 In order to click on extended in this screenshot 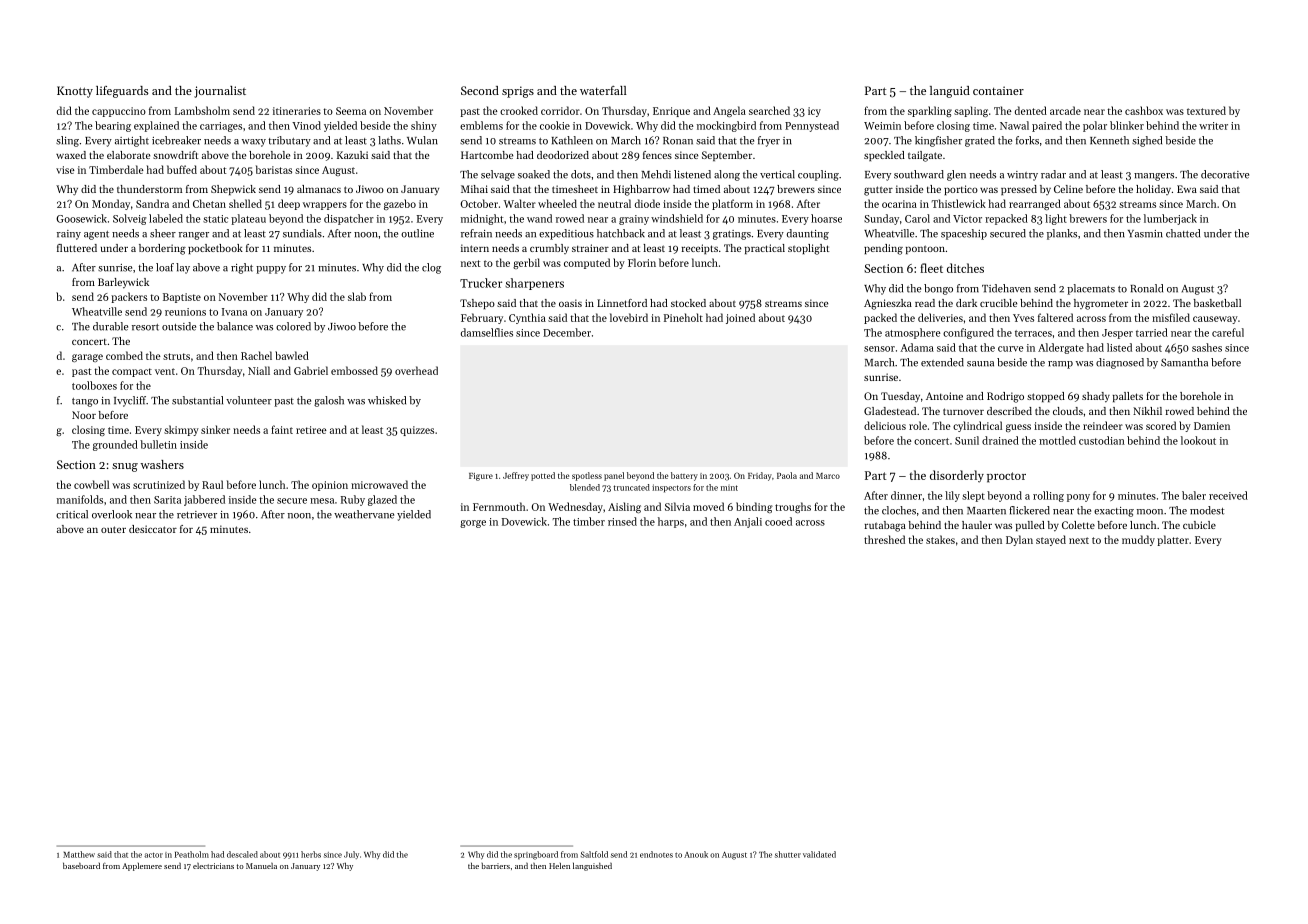, I will do `click(942, 362)`.
